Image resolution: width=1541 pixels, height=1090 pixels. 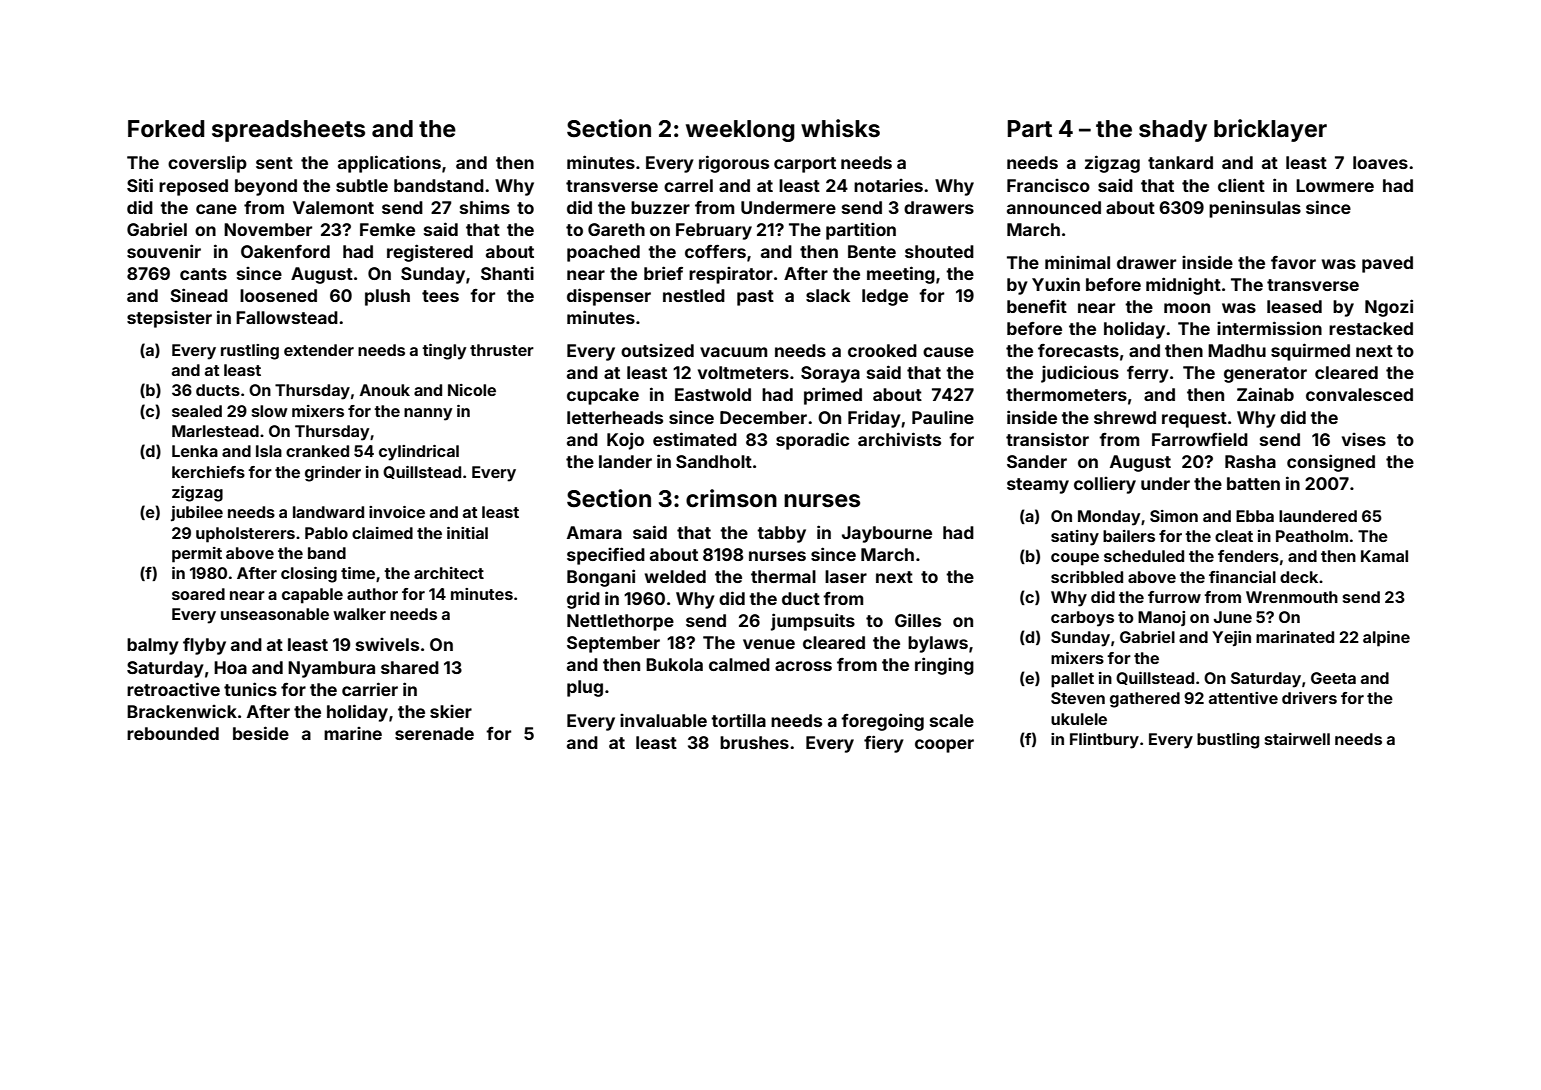 What do you see at coordinates (485, 207) in the screenshot?
I see `shims` at bounding box center [485, 207].
